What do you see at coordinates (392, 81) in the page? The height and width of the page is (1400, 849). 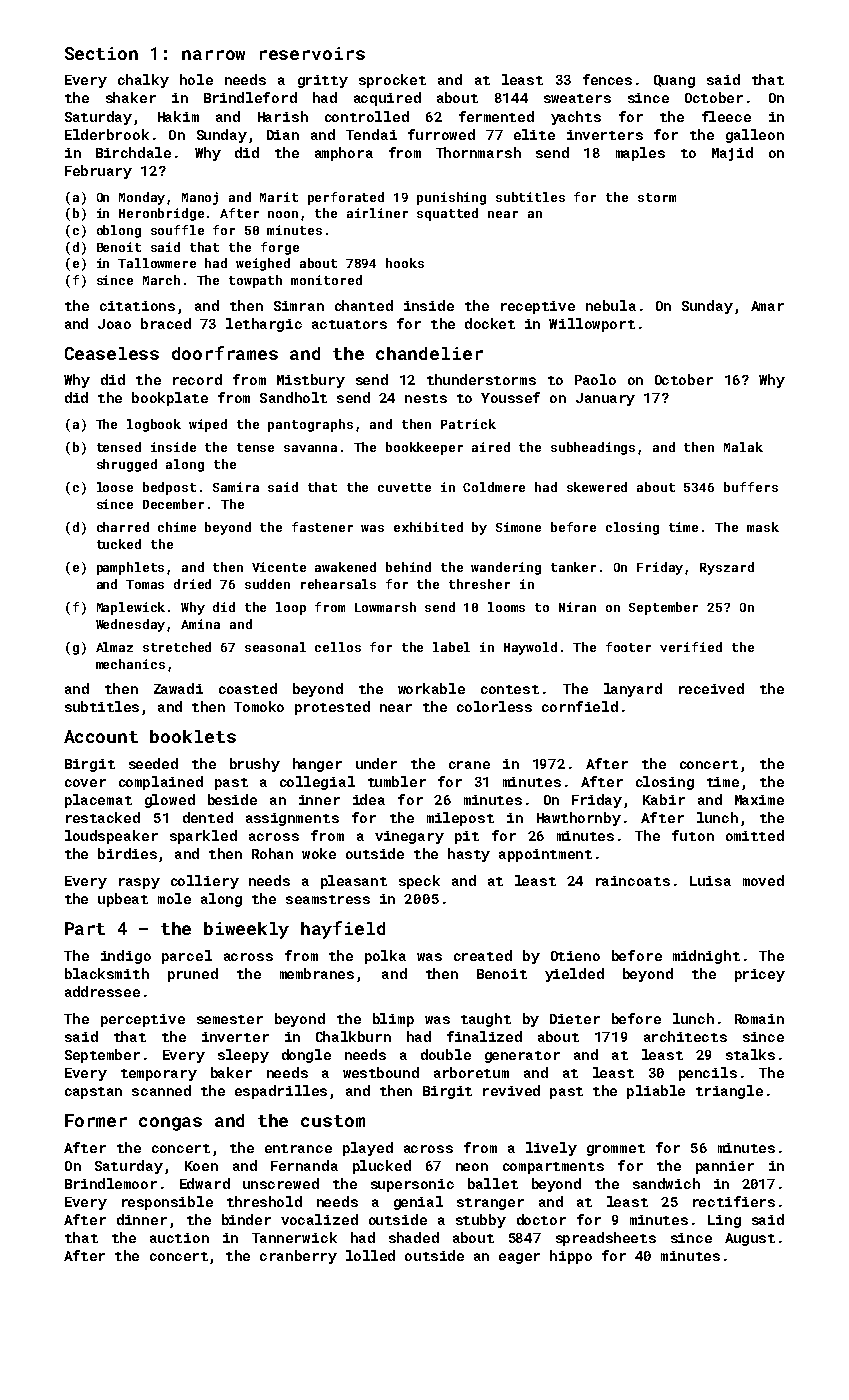 I see `sprocket` at bounding box center [392, 81].
